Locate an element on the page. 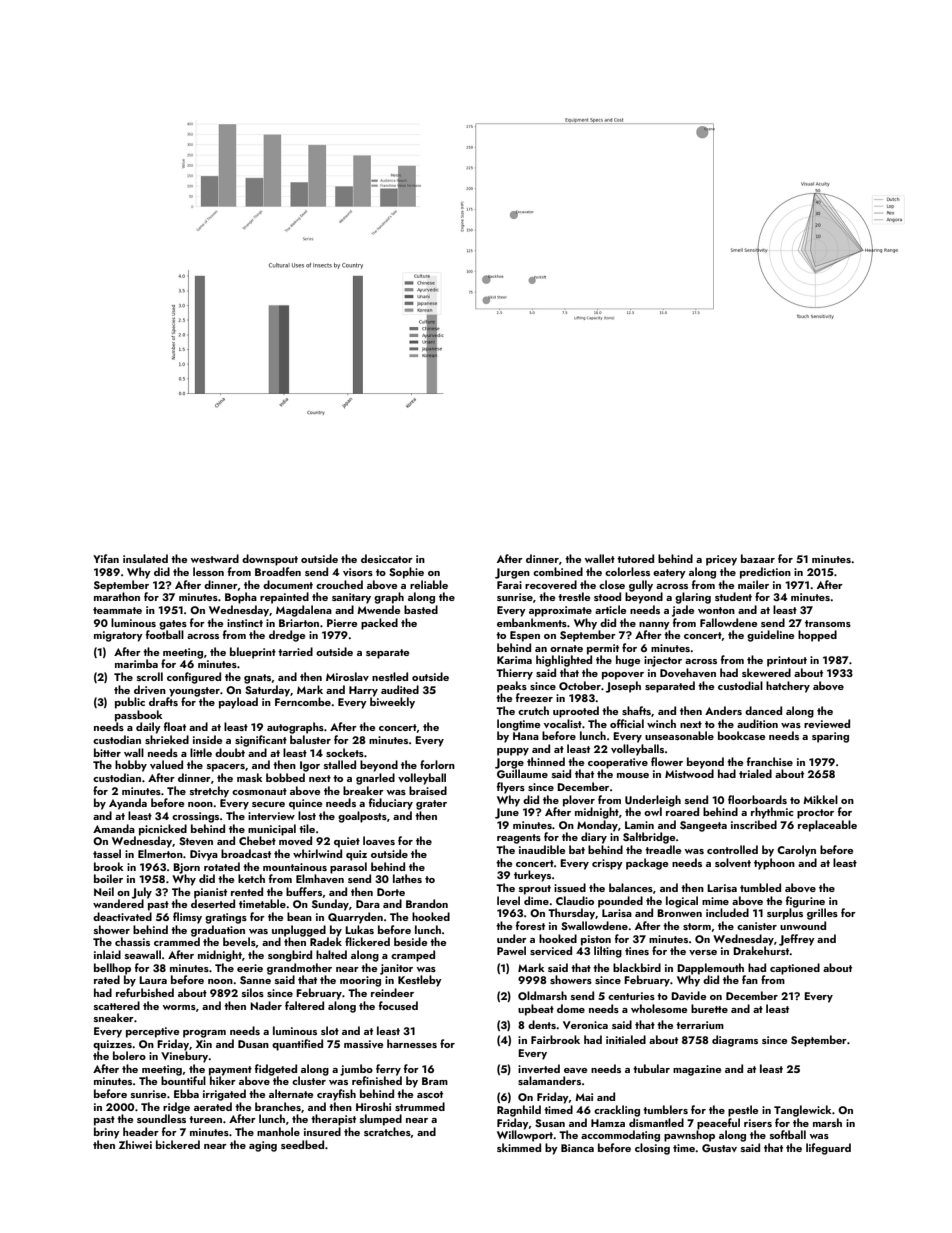 This document has width=952, height=1233. inlaid is located at coordinates (107, 954).
